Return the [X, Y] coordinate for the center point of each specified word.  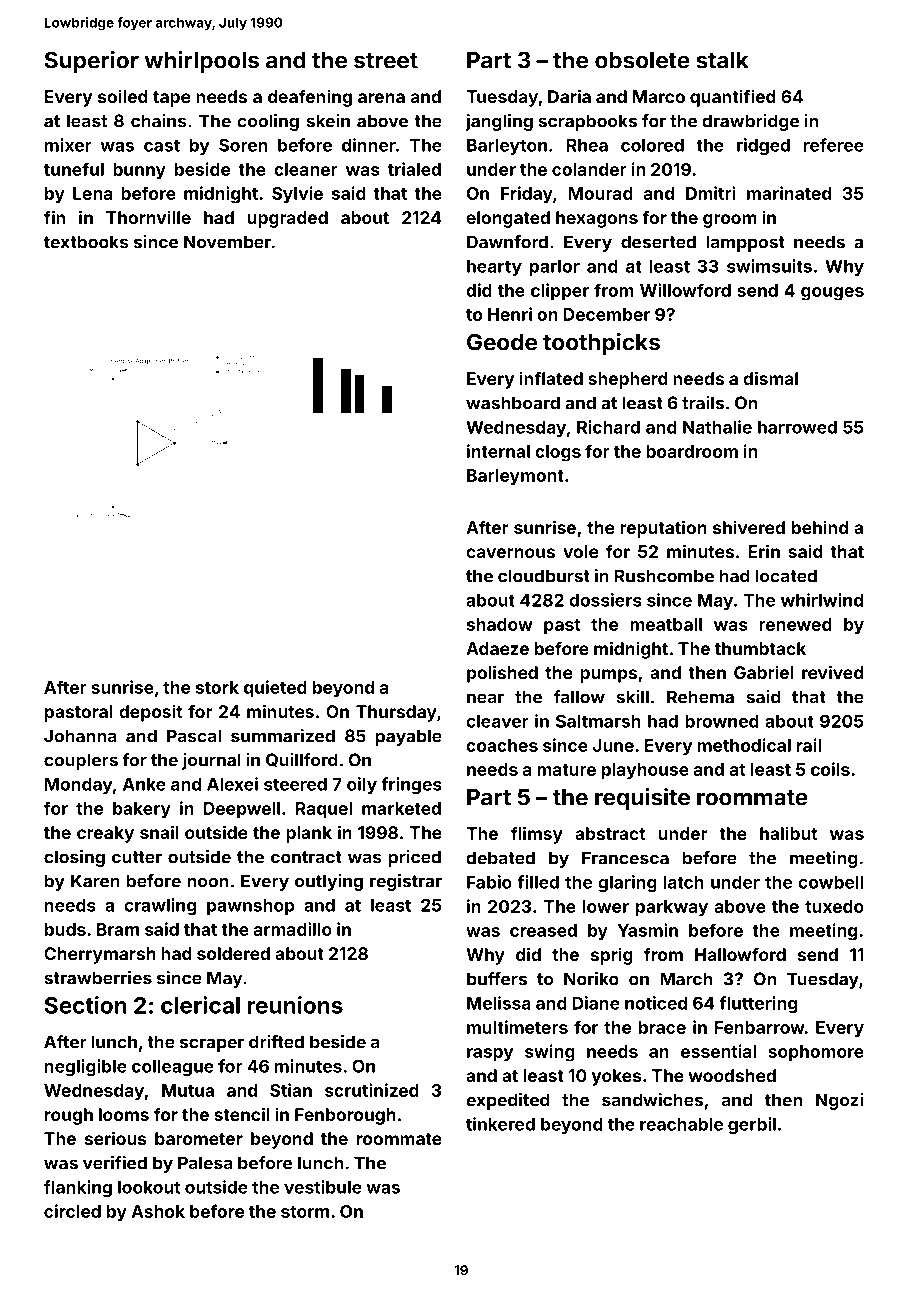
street [386, 61]
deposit [150, 713]
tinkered [500, 1124]
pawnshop [251, 907]
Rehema [700, 697]
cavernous [510, 553]
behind [820, 527]
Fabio [489, 882]
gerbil [752, 1125]
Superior [92, 62]
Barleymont [515, 477]
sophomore [816, 1053]
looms [124, 1114]
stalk [722, 60]
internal [498, 451]
